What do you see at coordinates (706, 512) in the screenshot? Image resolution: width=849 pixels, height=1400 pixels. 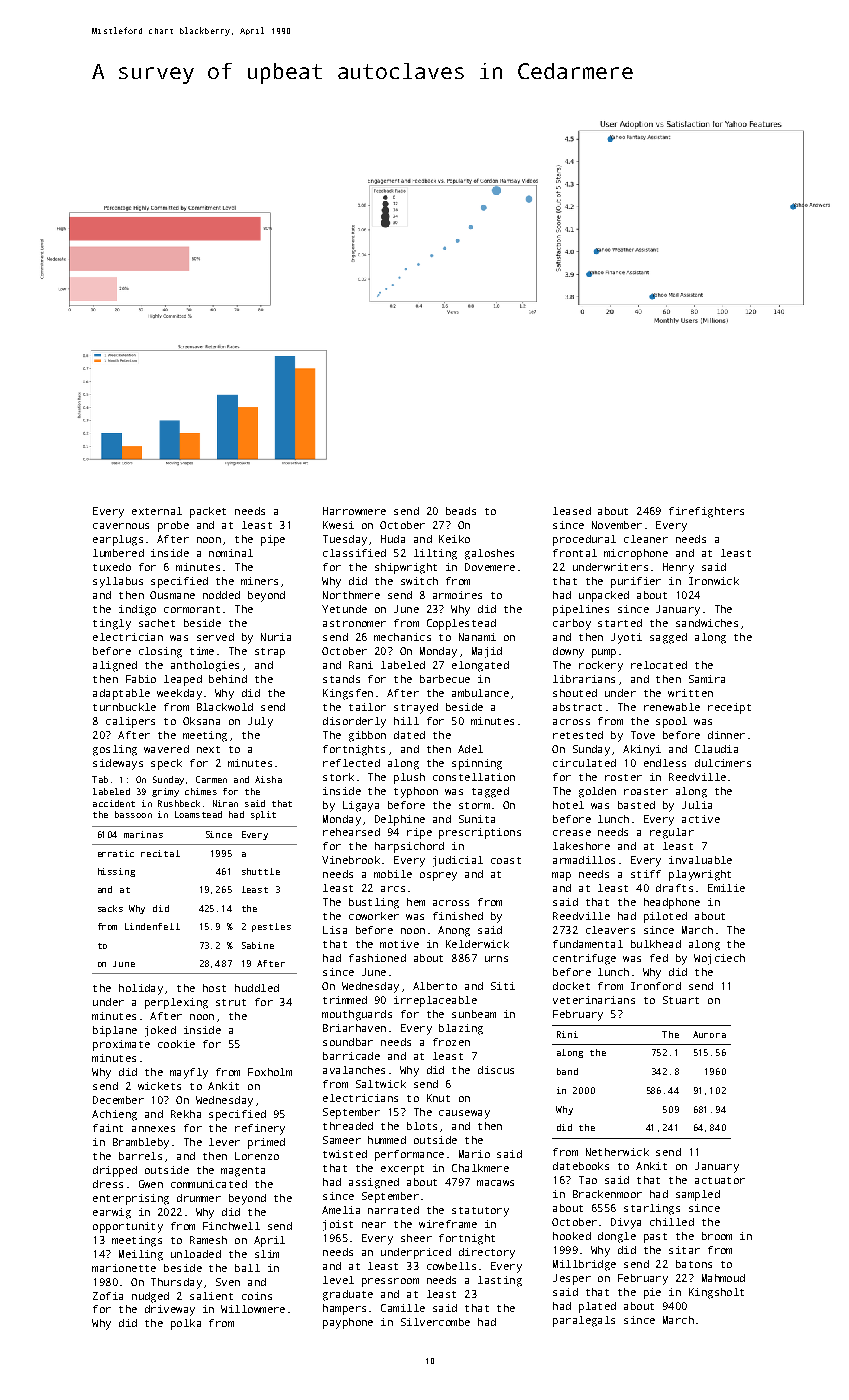 I see `firefighters` at bounding box center [706, 512].
